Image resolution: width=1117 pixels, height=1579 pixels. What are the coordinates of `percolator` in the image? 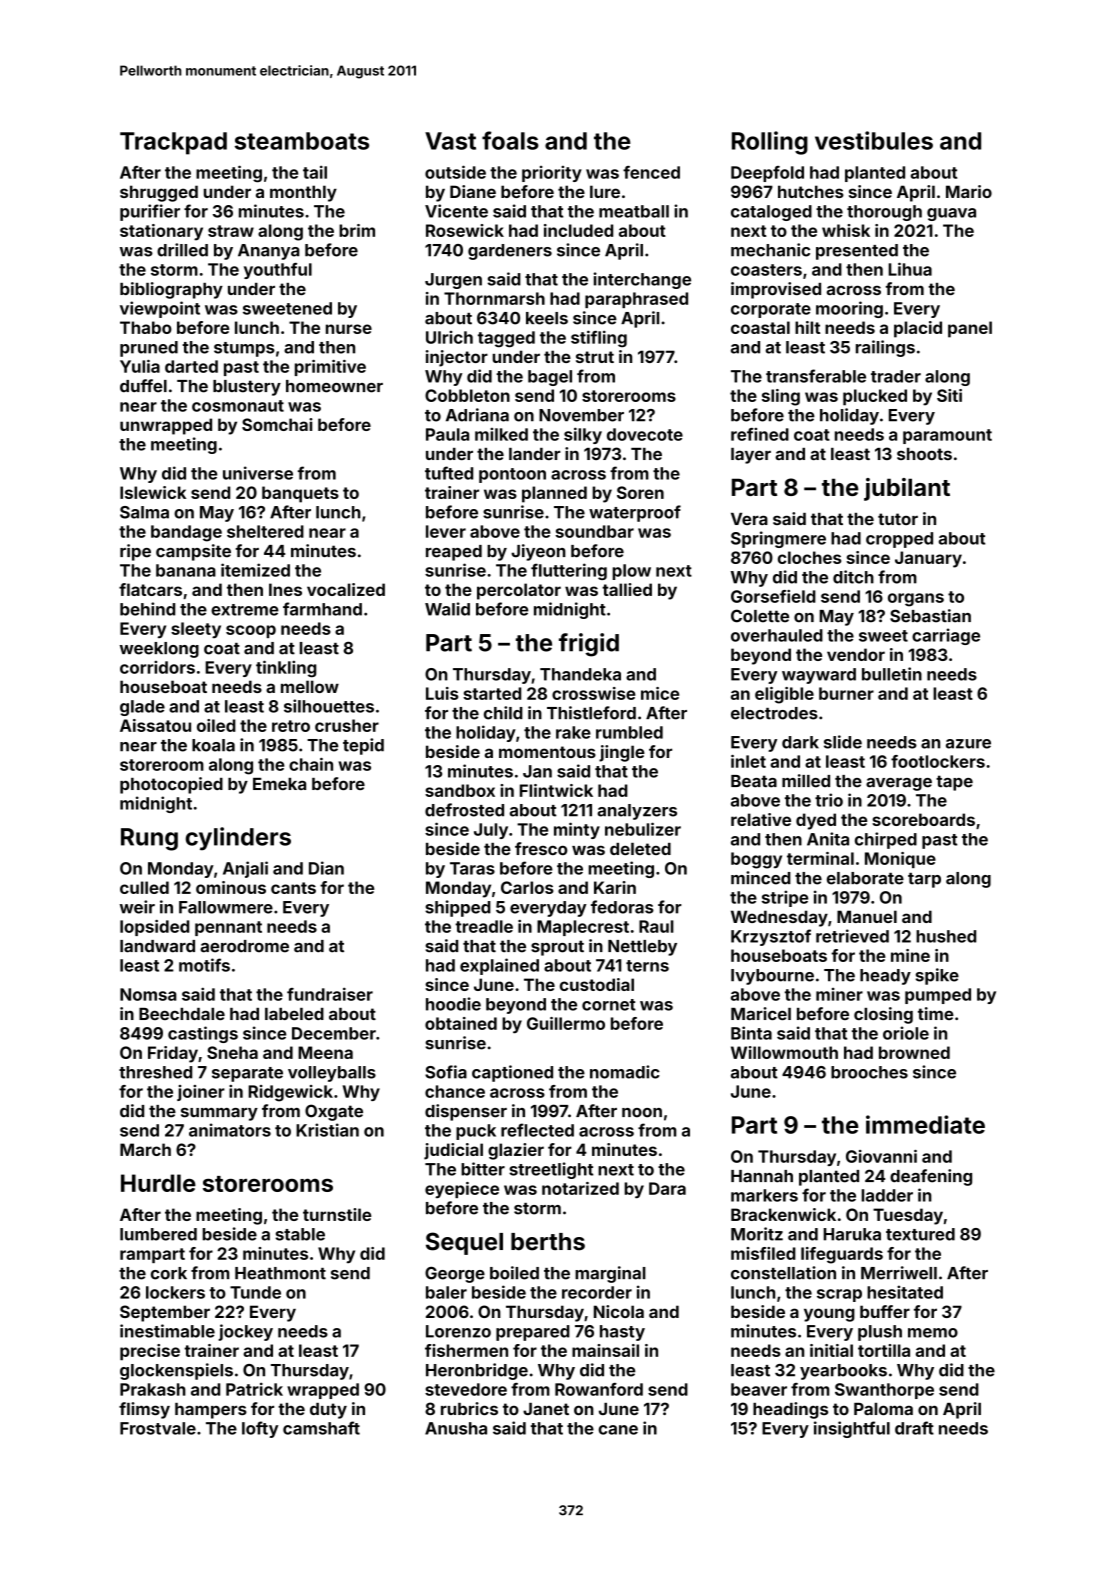 It's located at (519, 591).
